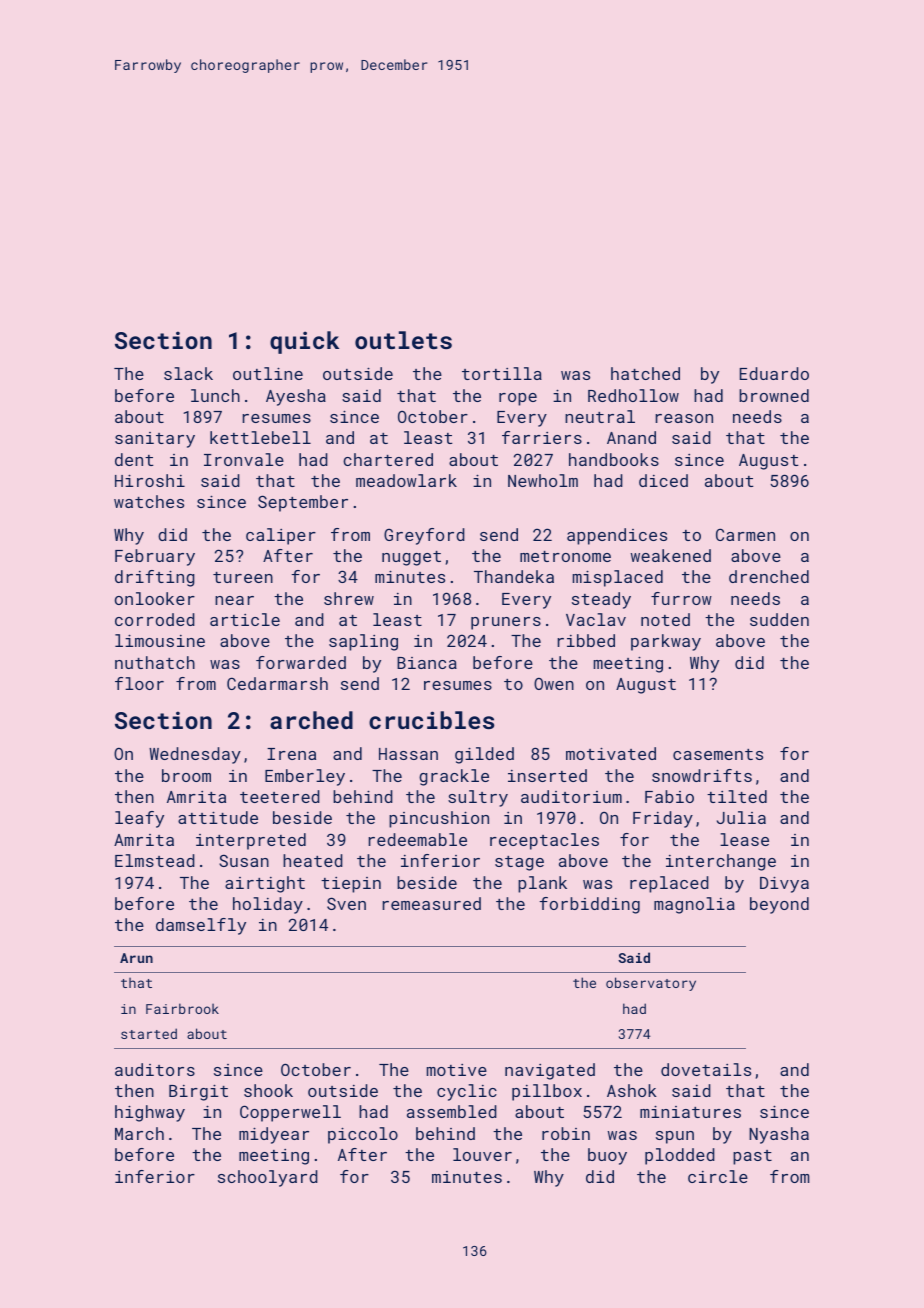 Image resolution: width=924 pixels, height=1308 pixels. What do you see at coordinates (718, 1176) in the image?
I see `circle` at bounding box center [718, 1176].
